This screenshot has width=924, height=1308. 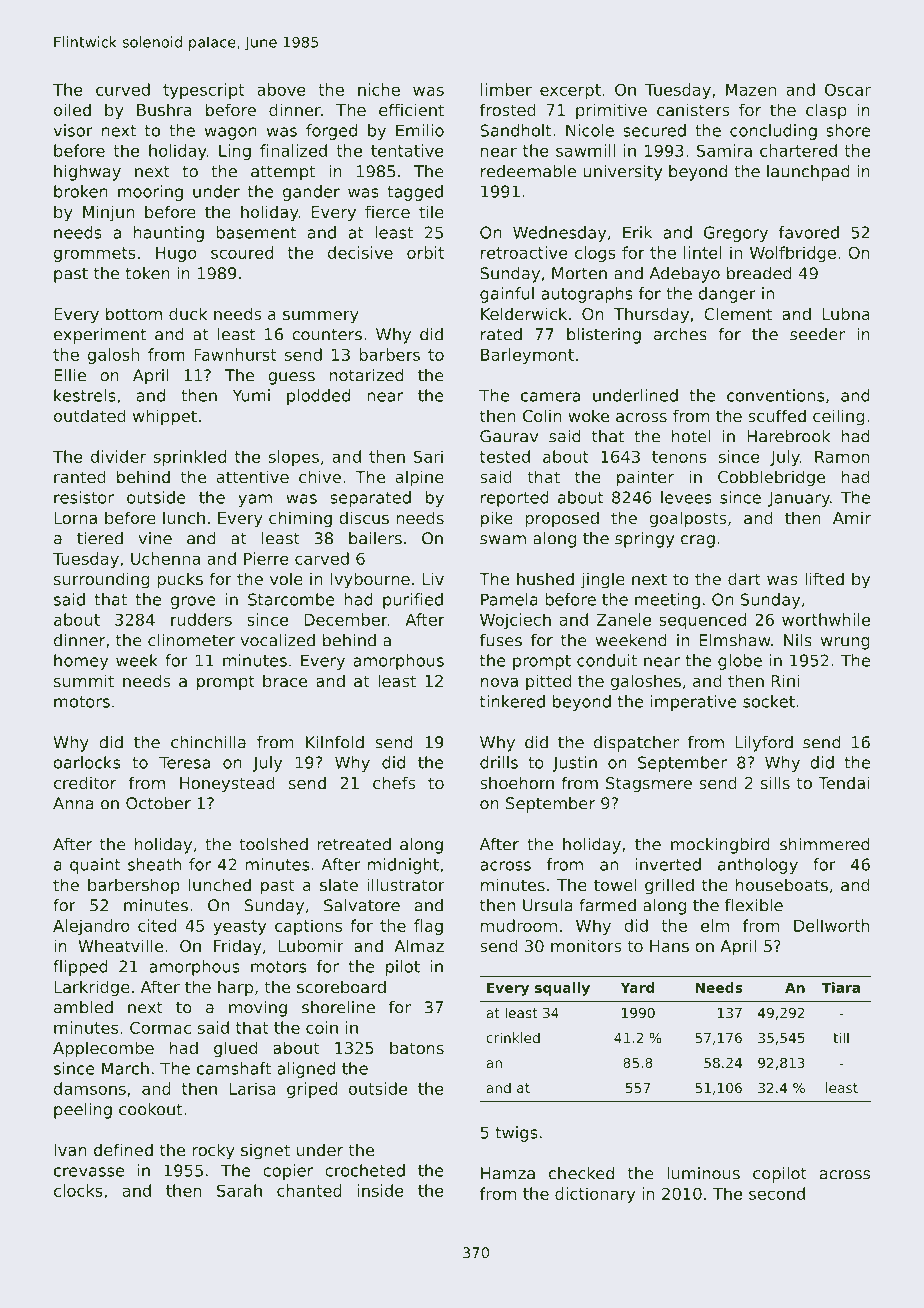 What do you see at coordinates (832, 925) in the screenshot?
I see `Dellworth` at bounding box center [832, 925].
